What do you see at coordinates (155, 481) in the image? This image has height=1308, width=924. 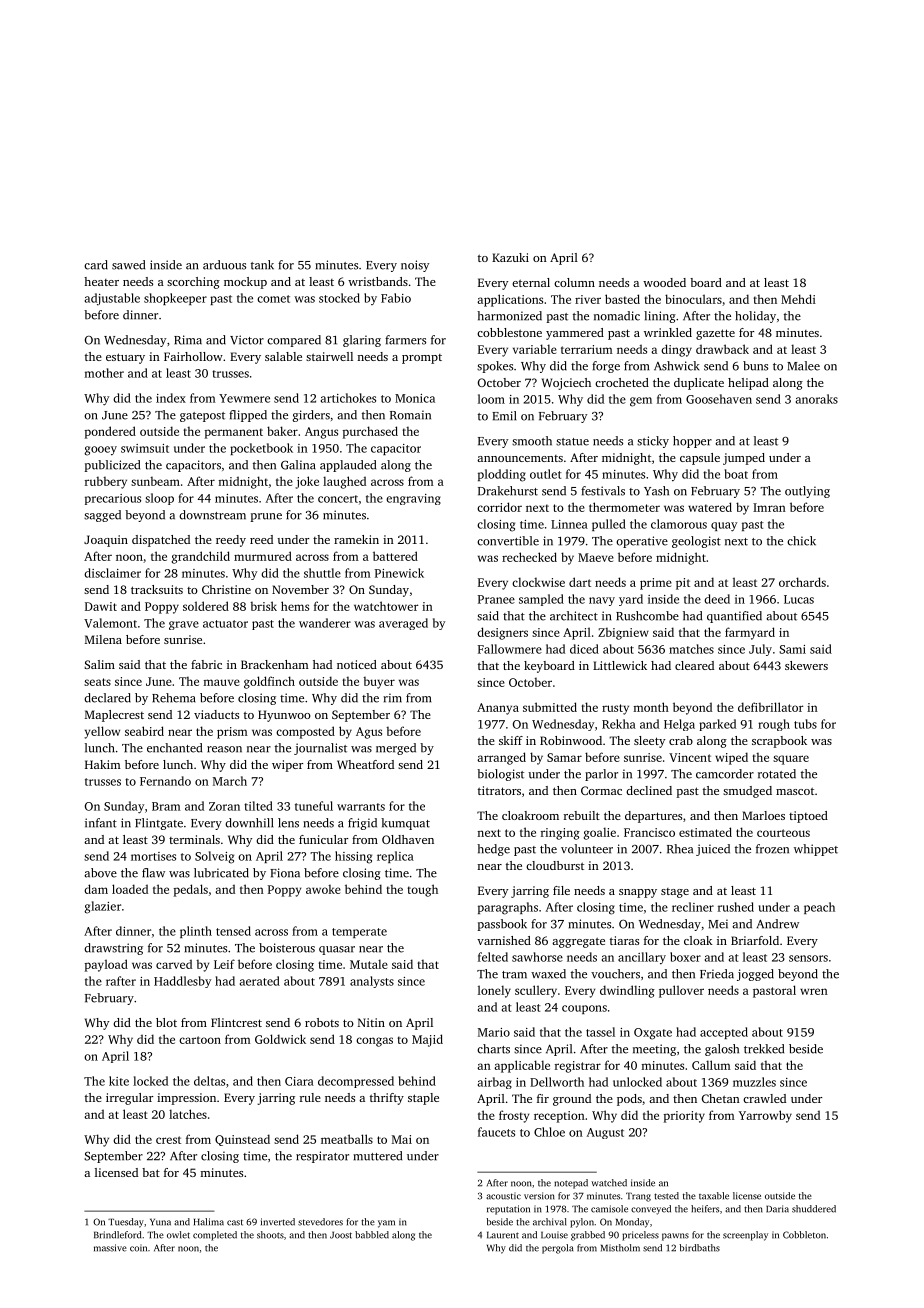 I see `sunbeam` at bounding box center [155, 481].
